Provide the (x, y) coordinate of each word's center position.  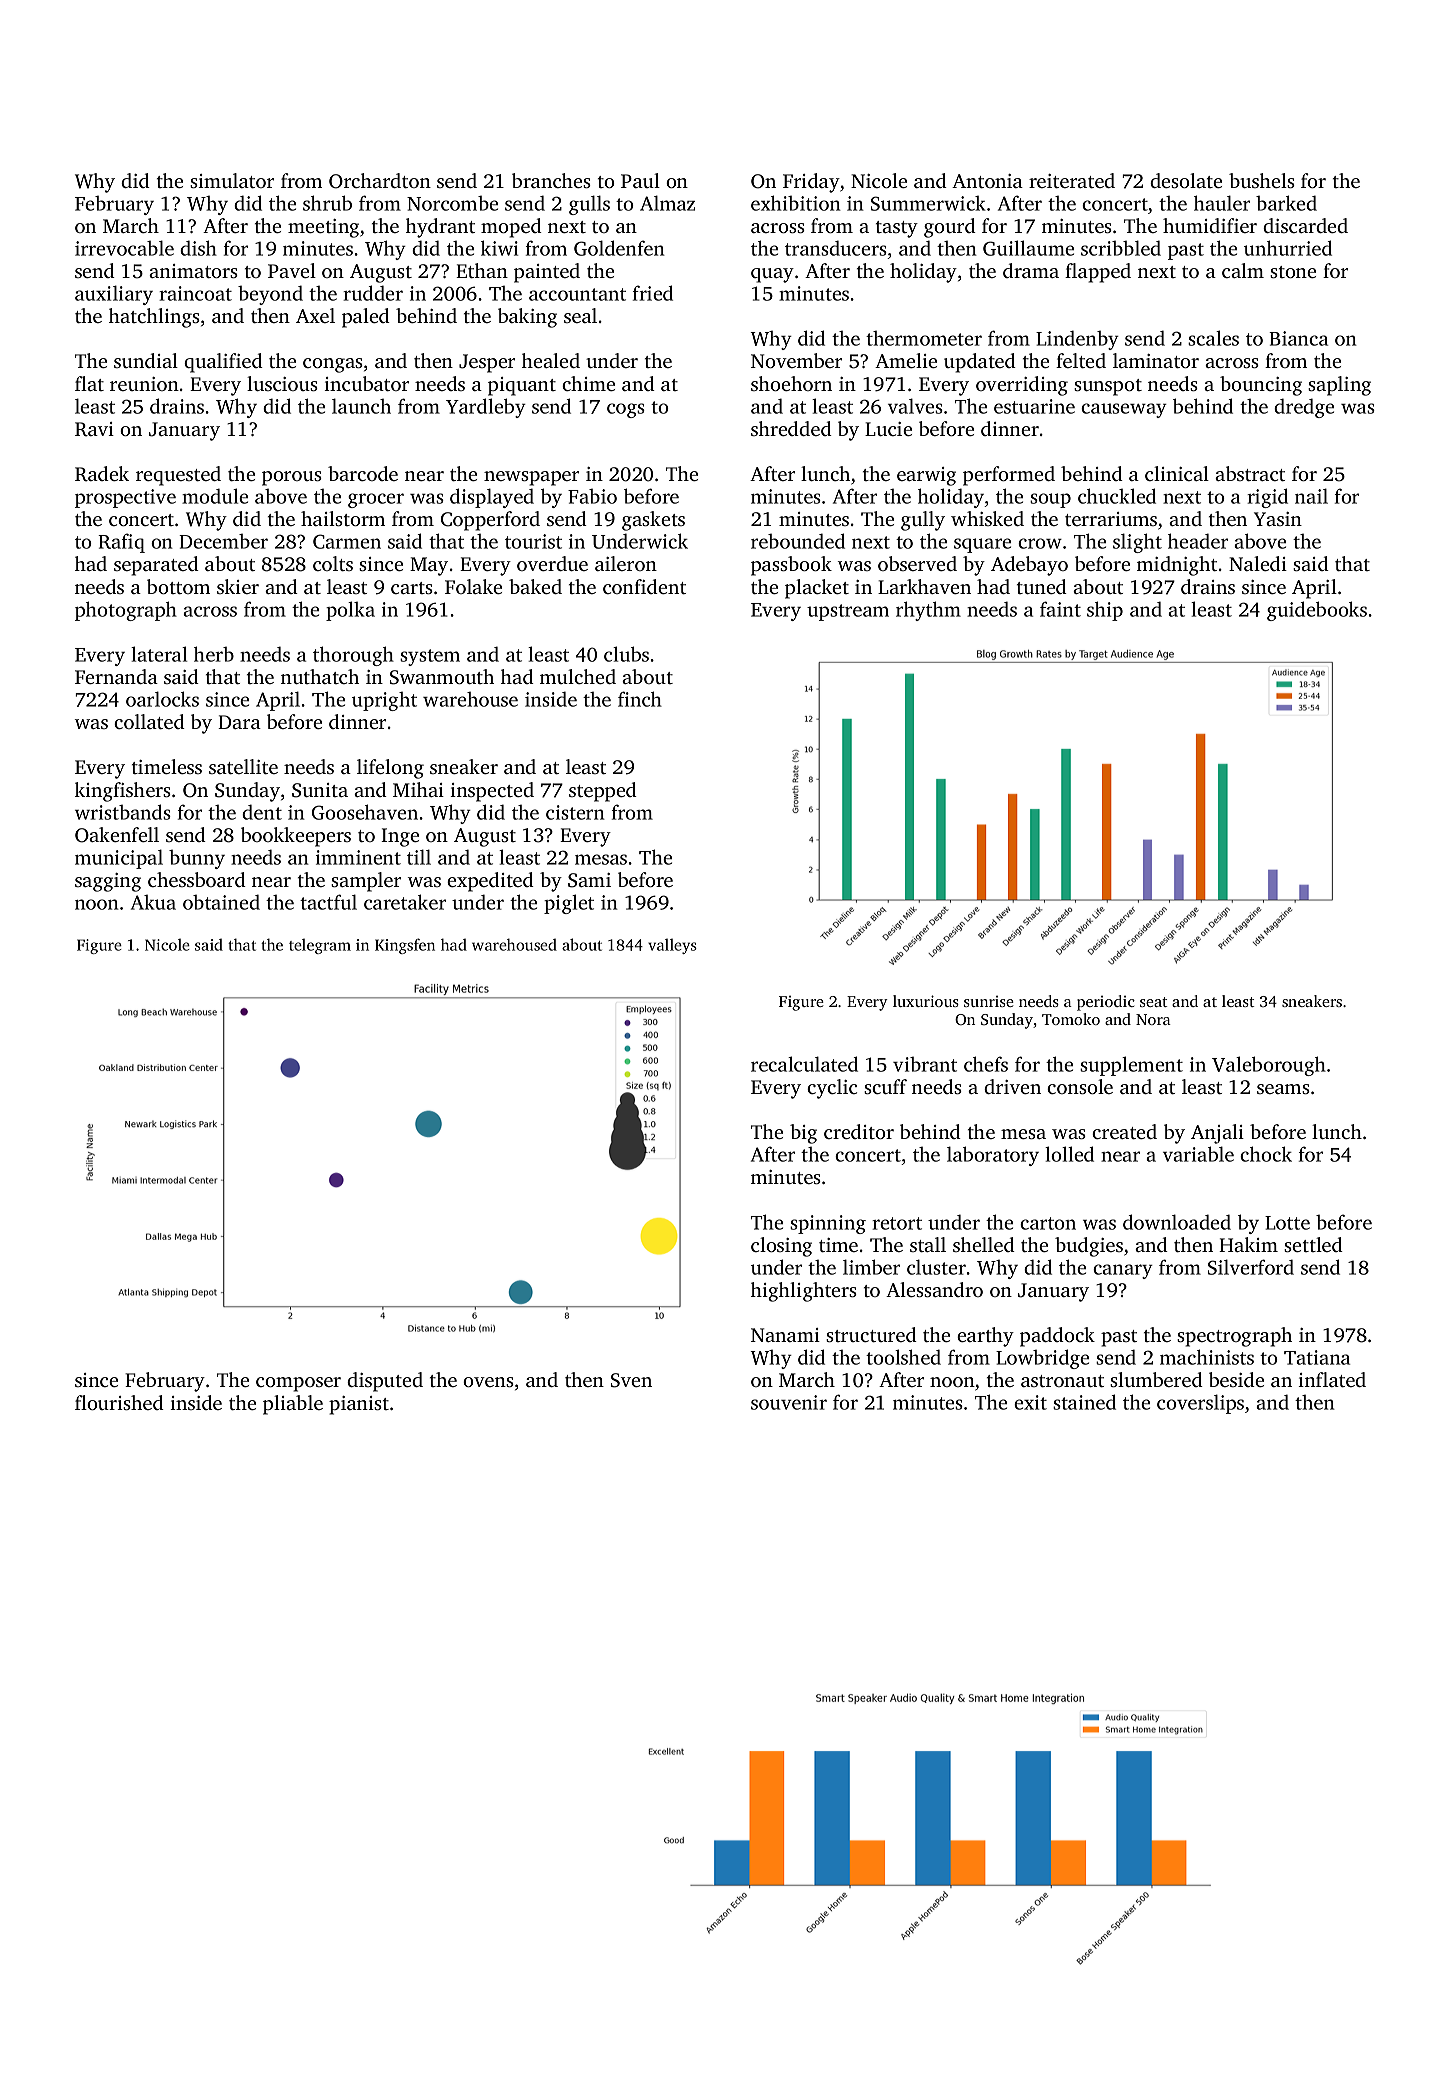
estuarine (1034, 406)
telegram (320, 946)
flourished (119, 1402)
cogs (626, 410)
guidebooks (1317, 611)
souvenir (789, 1402)
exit (1030, 1402)
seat (1153, 1002)
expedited (490, 882)
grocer (376, 500)
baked (535, 586)
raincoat (195, 293)
